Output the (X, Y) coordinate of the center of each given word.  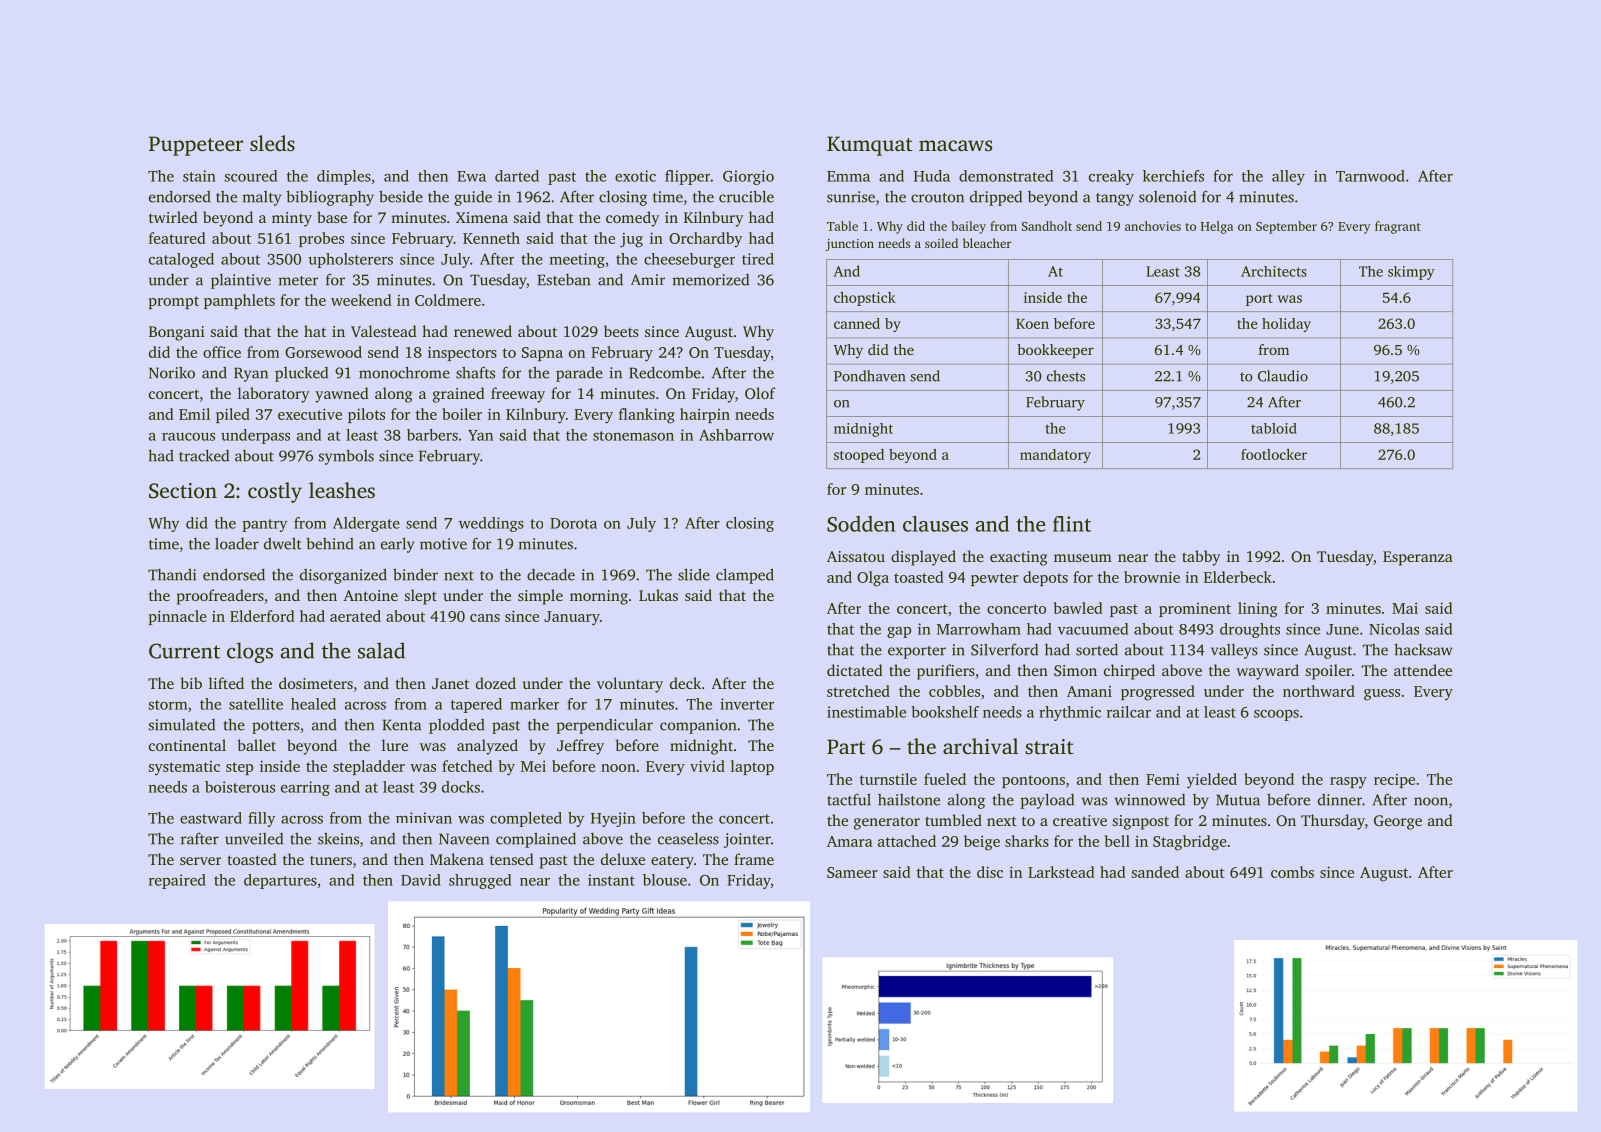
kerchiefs (1173, 176)
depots (1045, 578)
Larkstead (1061, 872)
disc (990, 872)
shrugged (480, 881)
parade (579, 374)
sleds (272, 143)
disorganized (343, 576)
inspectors (462, 353)
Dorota (573, 523)
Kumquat (869, 146)
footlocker (1274, 454)
